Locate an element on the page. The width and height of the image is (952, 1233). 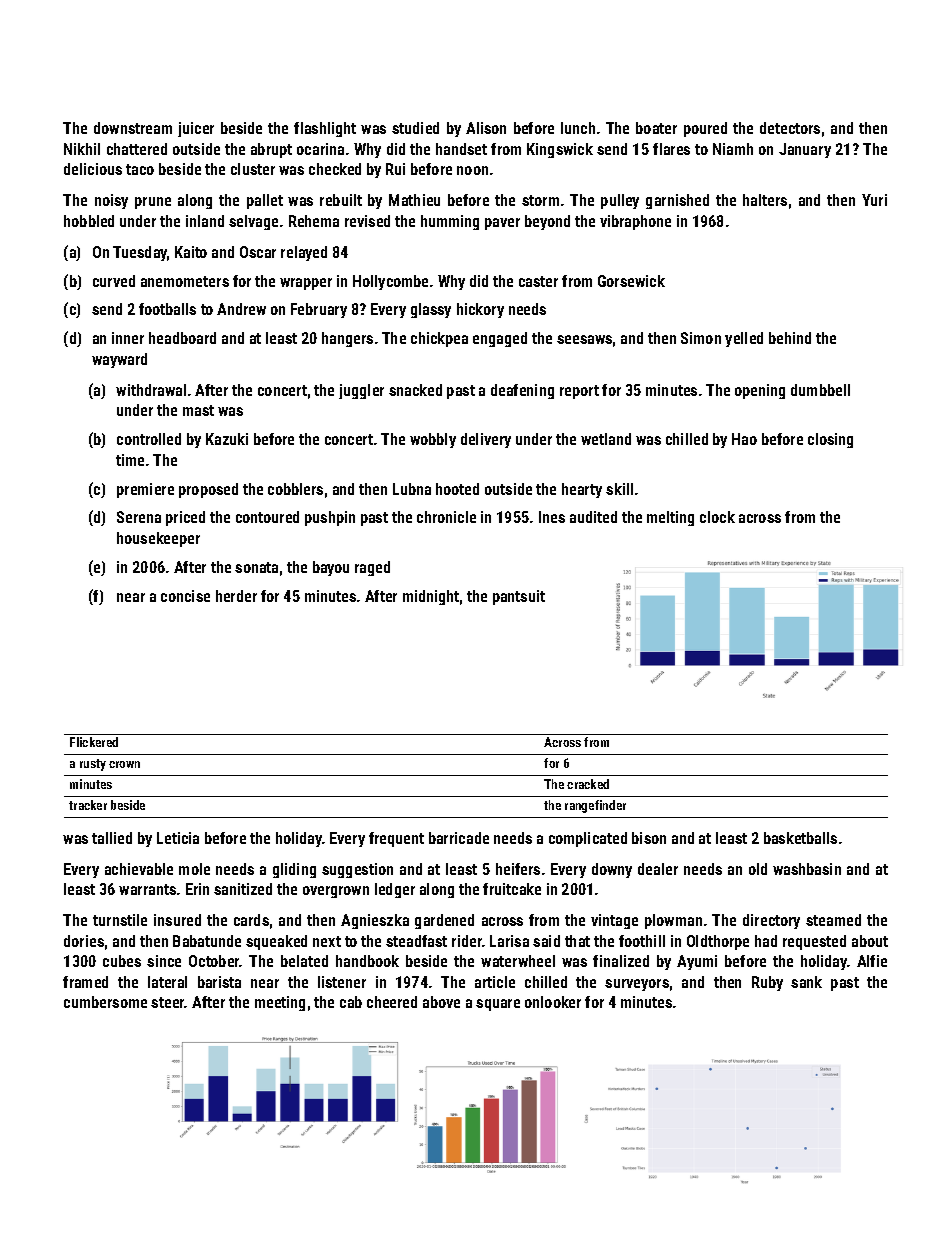
heifers is located at coordinates (518, 869).
